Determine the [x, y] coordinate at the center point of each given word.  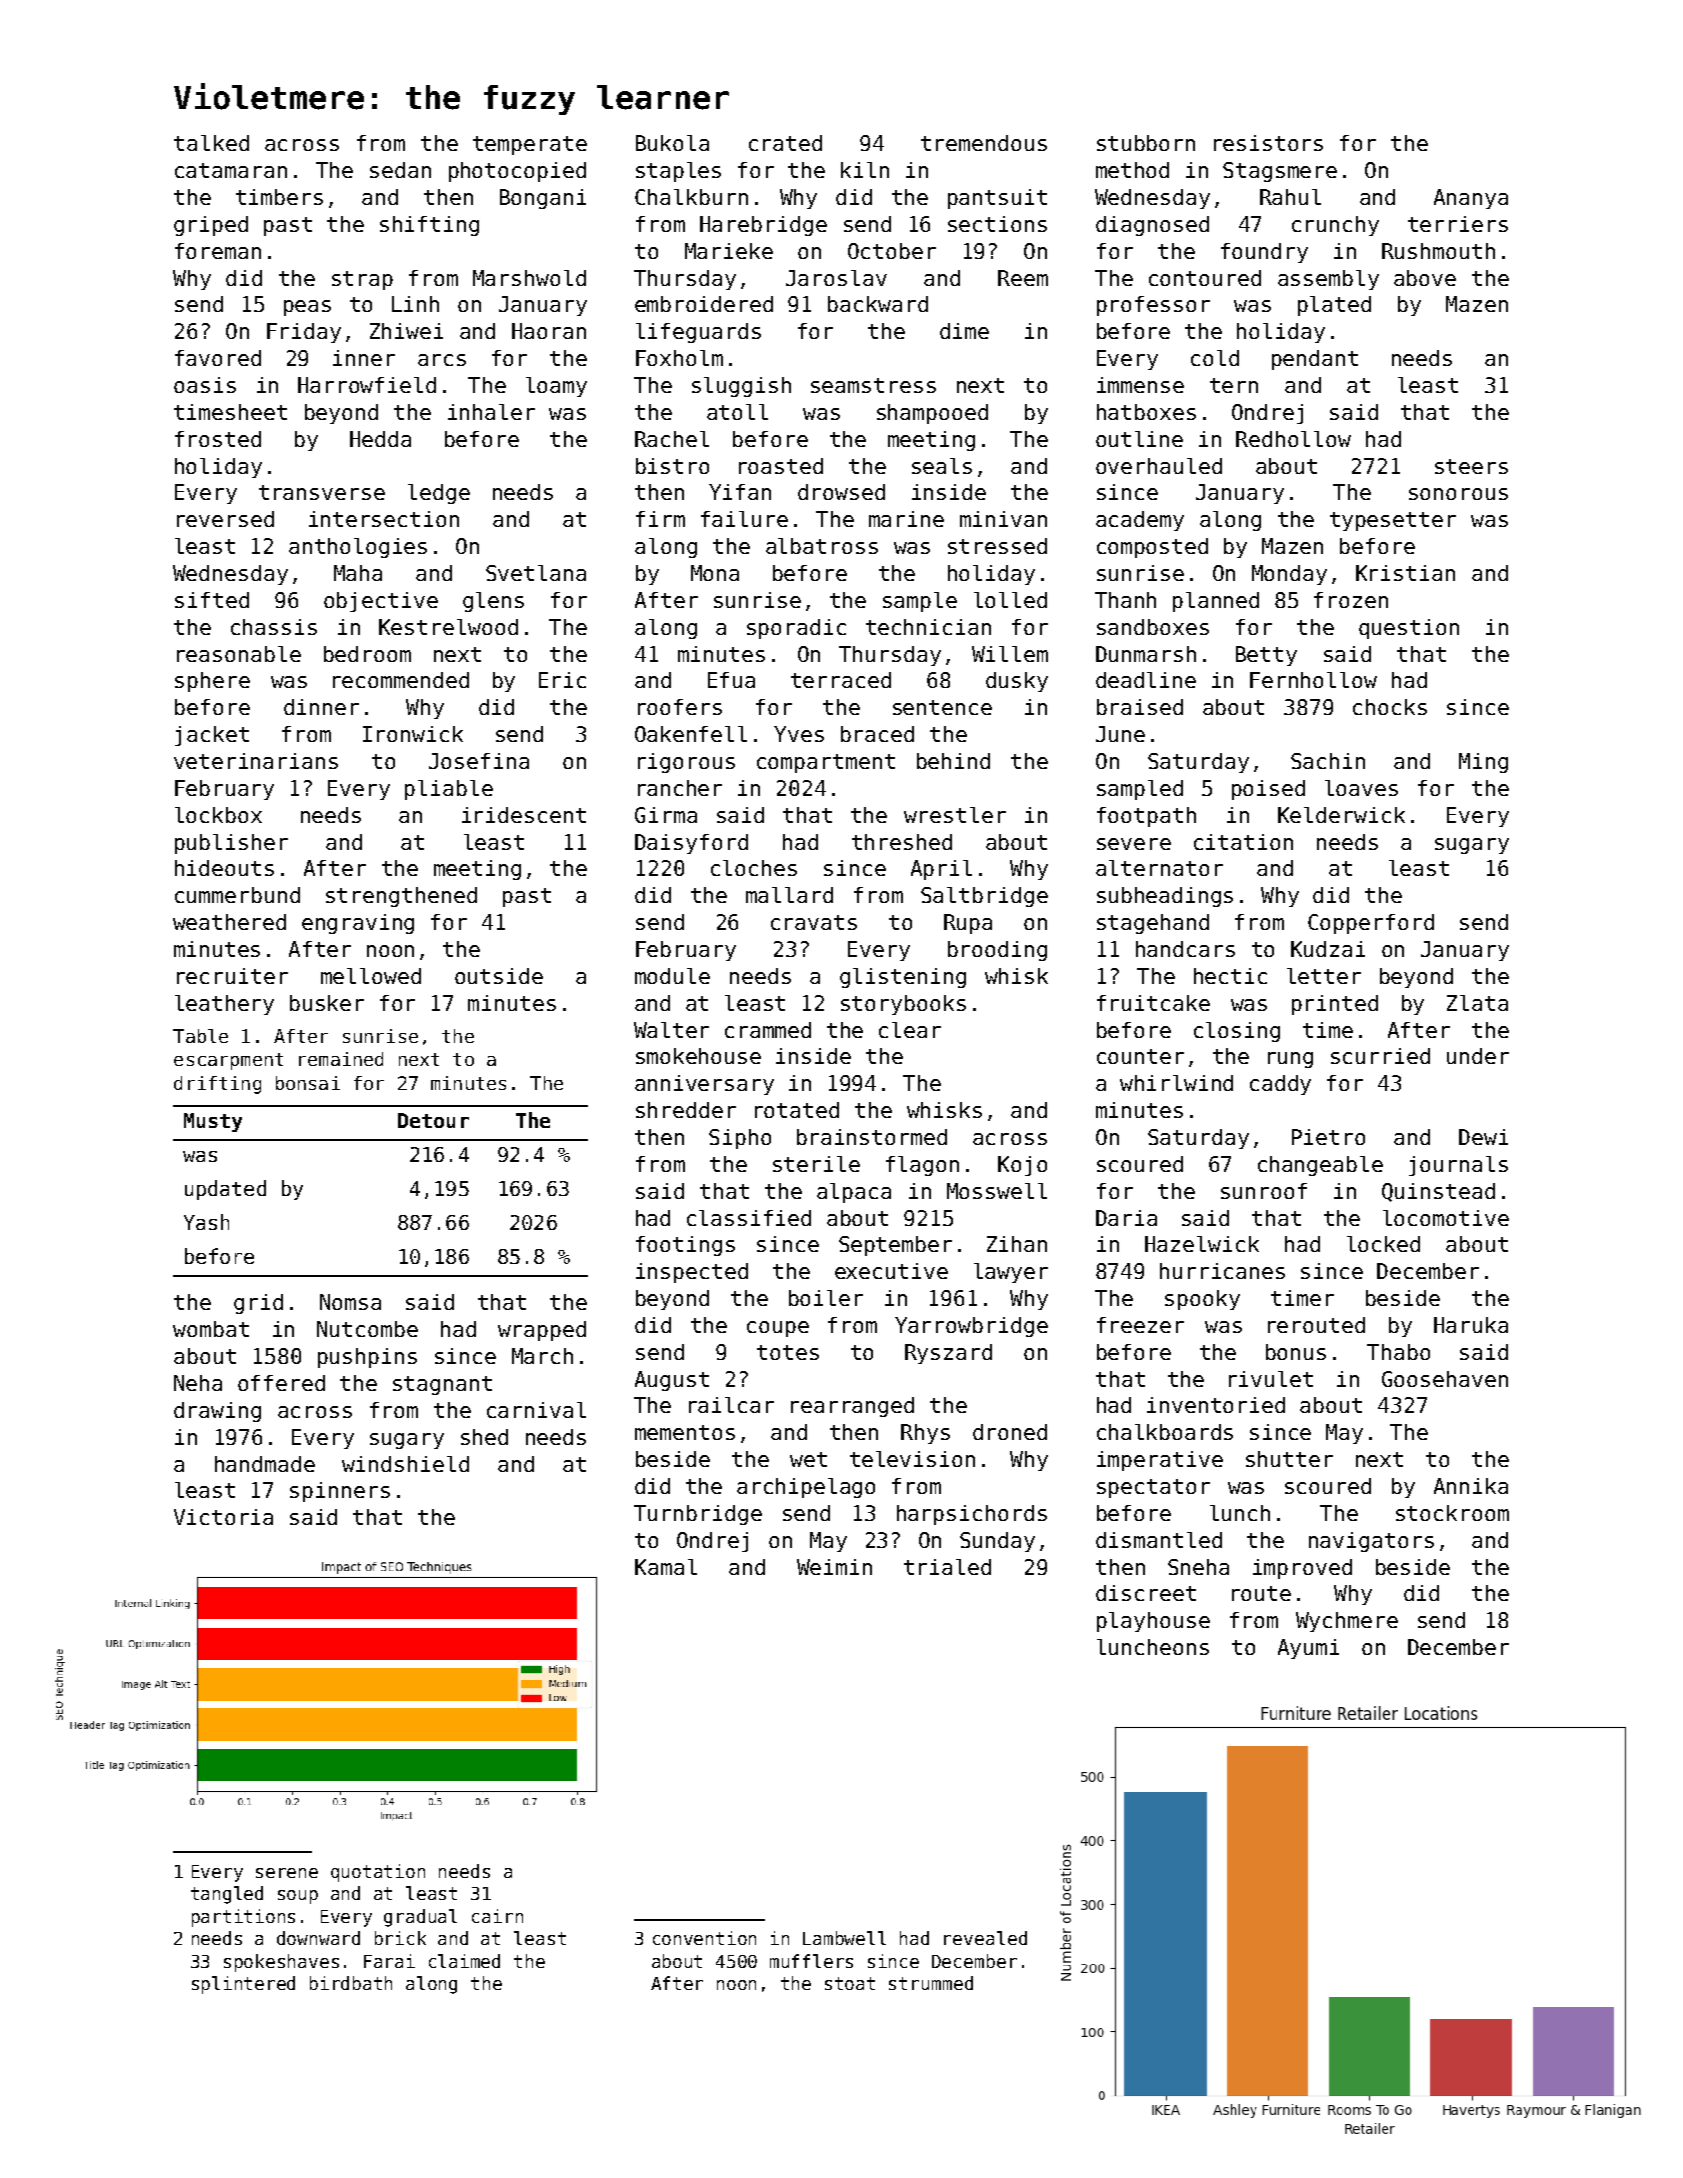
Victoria [223, 1517]
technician [928, 627]
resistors [1268, 143]
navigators [1371, 1542]
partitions [243, 1918]
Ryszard [948, 1354]
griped [211, 226]
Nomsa [350, 1302]
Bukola [672, 143]
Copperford [1371, 924]
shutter [1289, 1459]
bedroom [367, 654]
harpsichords [972, 1515]
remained [341, 1059]
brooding [997, 951]
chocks [1390, 707]
